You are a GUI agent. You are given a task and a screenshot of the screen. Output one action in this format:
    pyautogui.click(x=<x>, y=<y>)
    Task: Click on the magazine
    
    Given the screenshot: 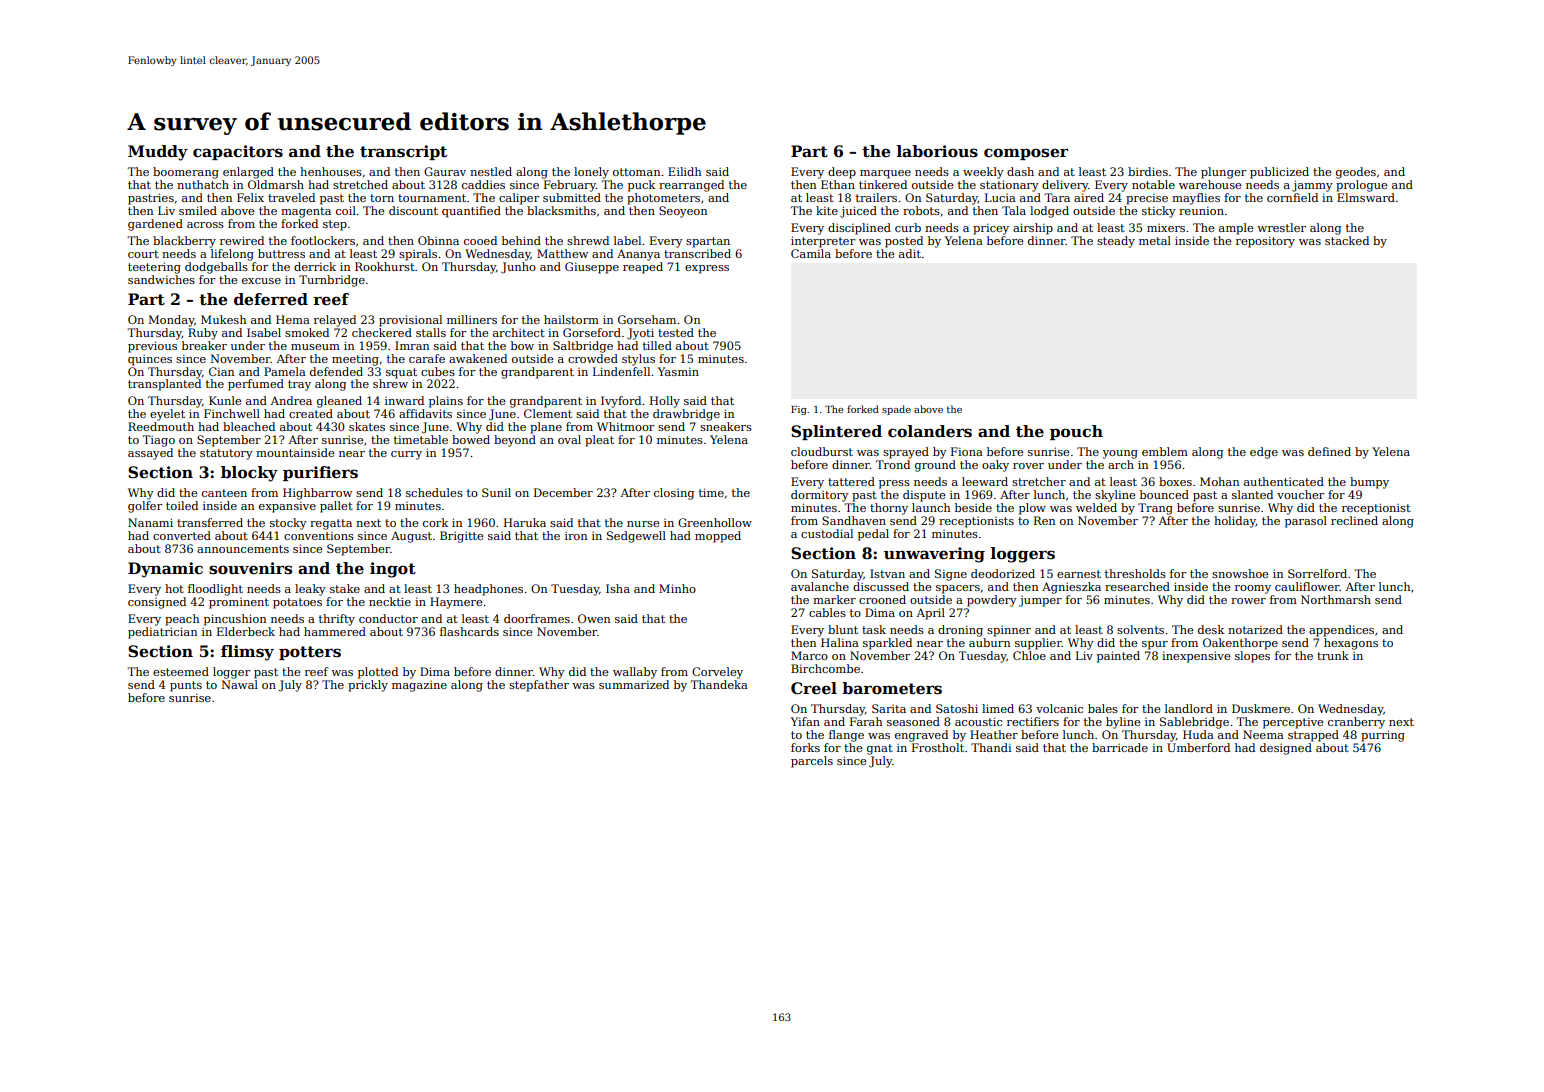 What is the action you would take?
    pyautogui.click(x=419, y=686)
